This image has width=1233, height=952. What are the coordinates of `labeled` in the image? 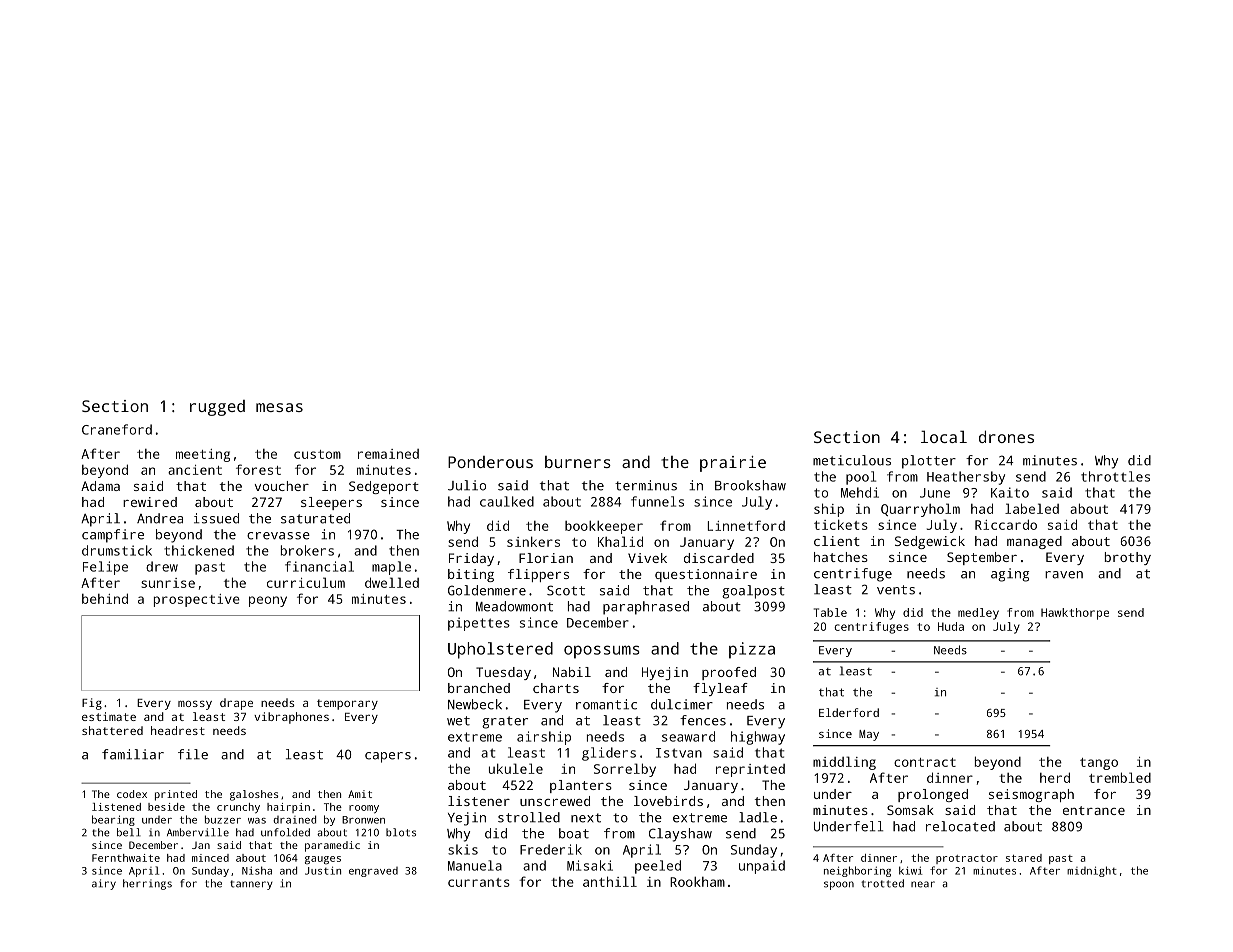 It's located at (1032, 508).
